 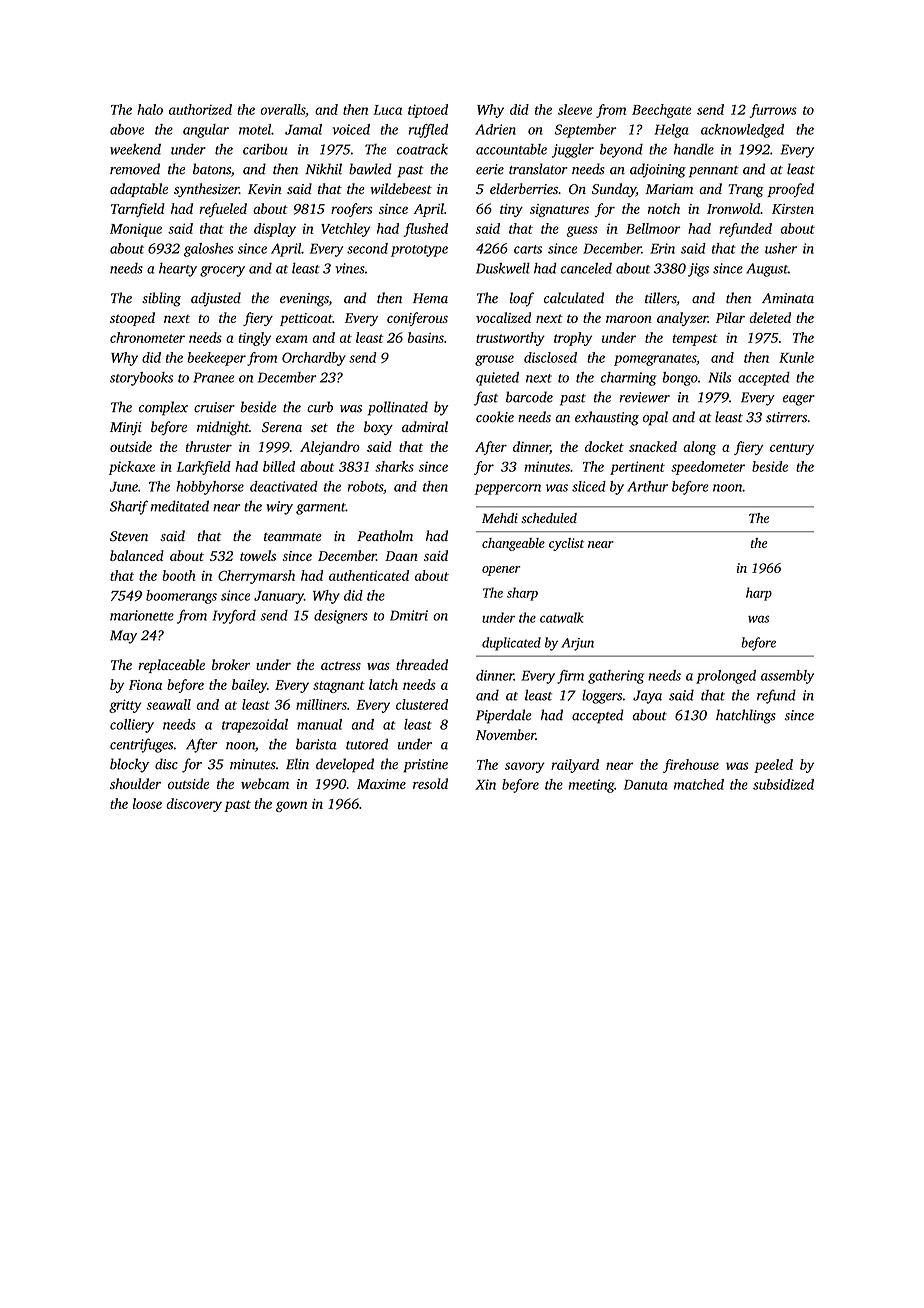 What do you see at coordinates (265, 149) in the screenshot?
I see `caribou` at bounding box center [265, 149].
